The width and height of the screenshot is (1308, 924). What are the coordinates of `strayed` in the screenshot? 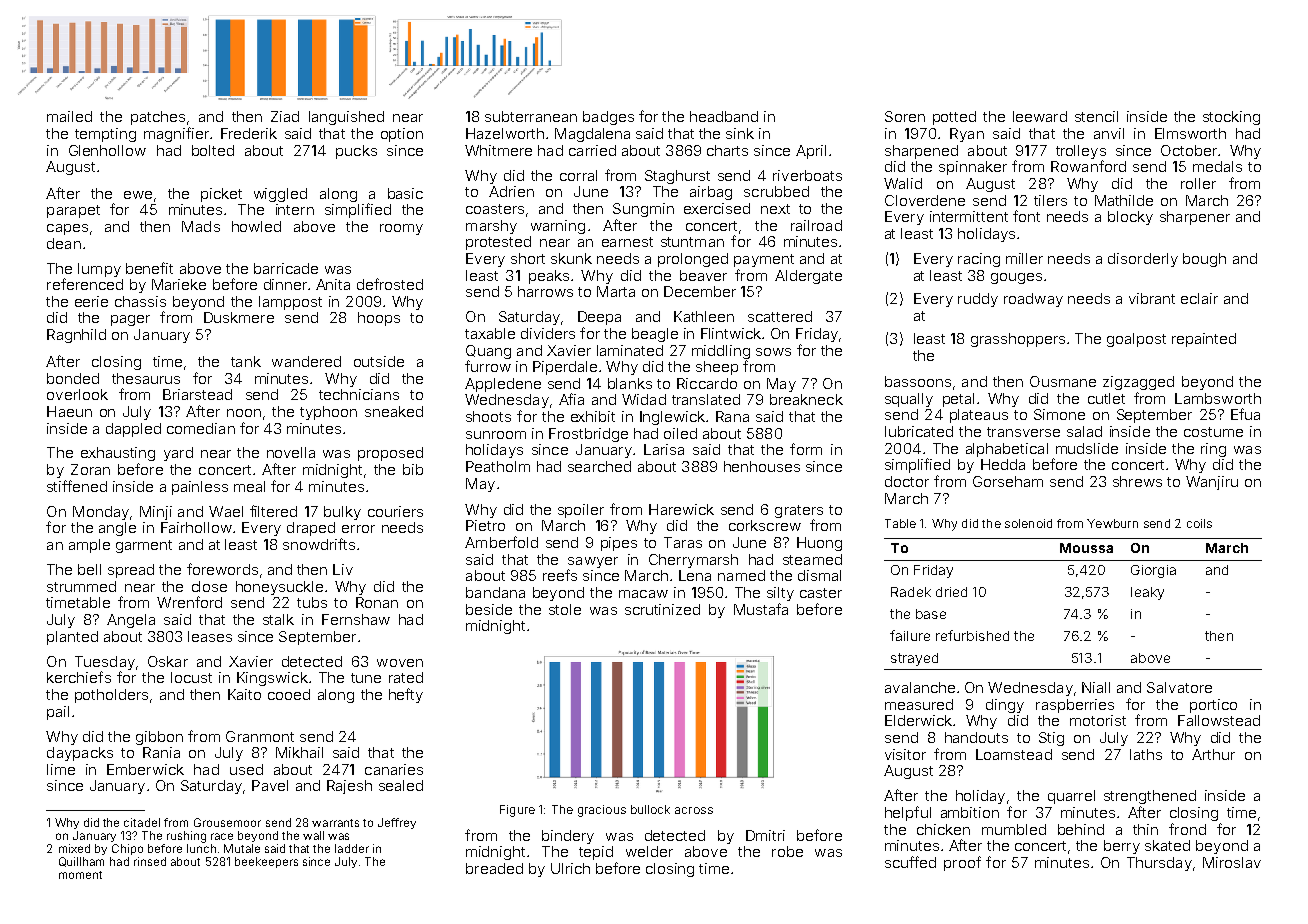 It's located at (914, 659).
